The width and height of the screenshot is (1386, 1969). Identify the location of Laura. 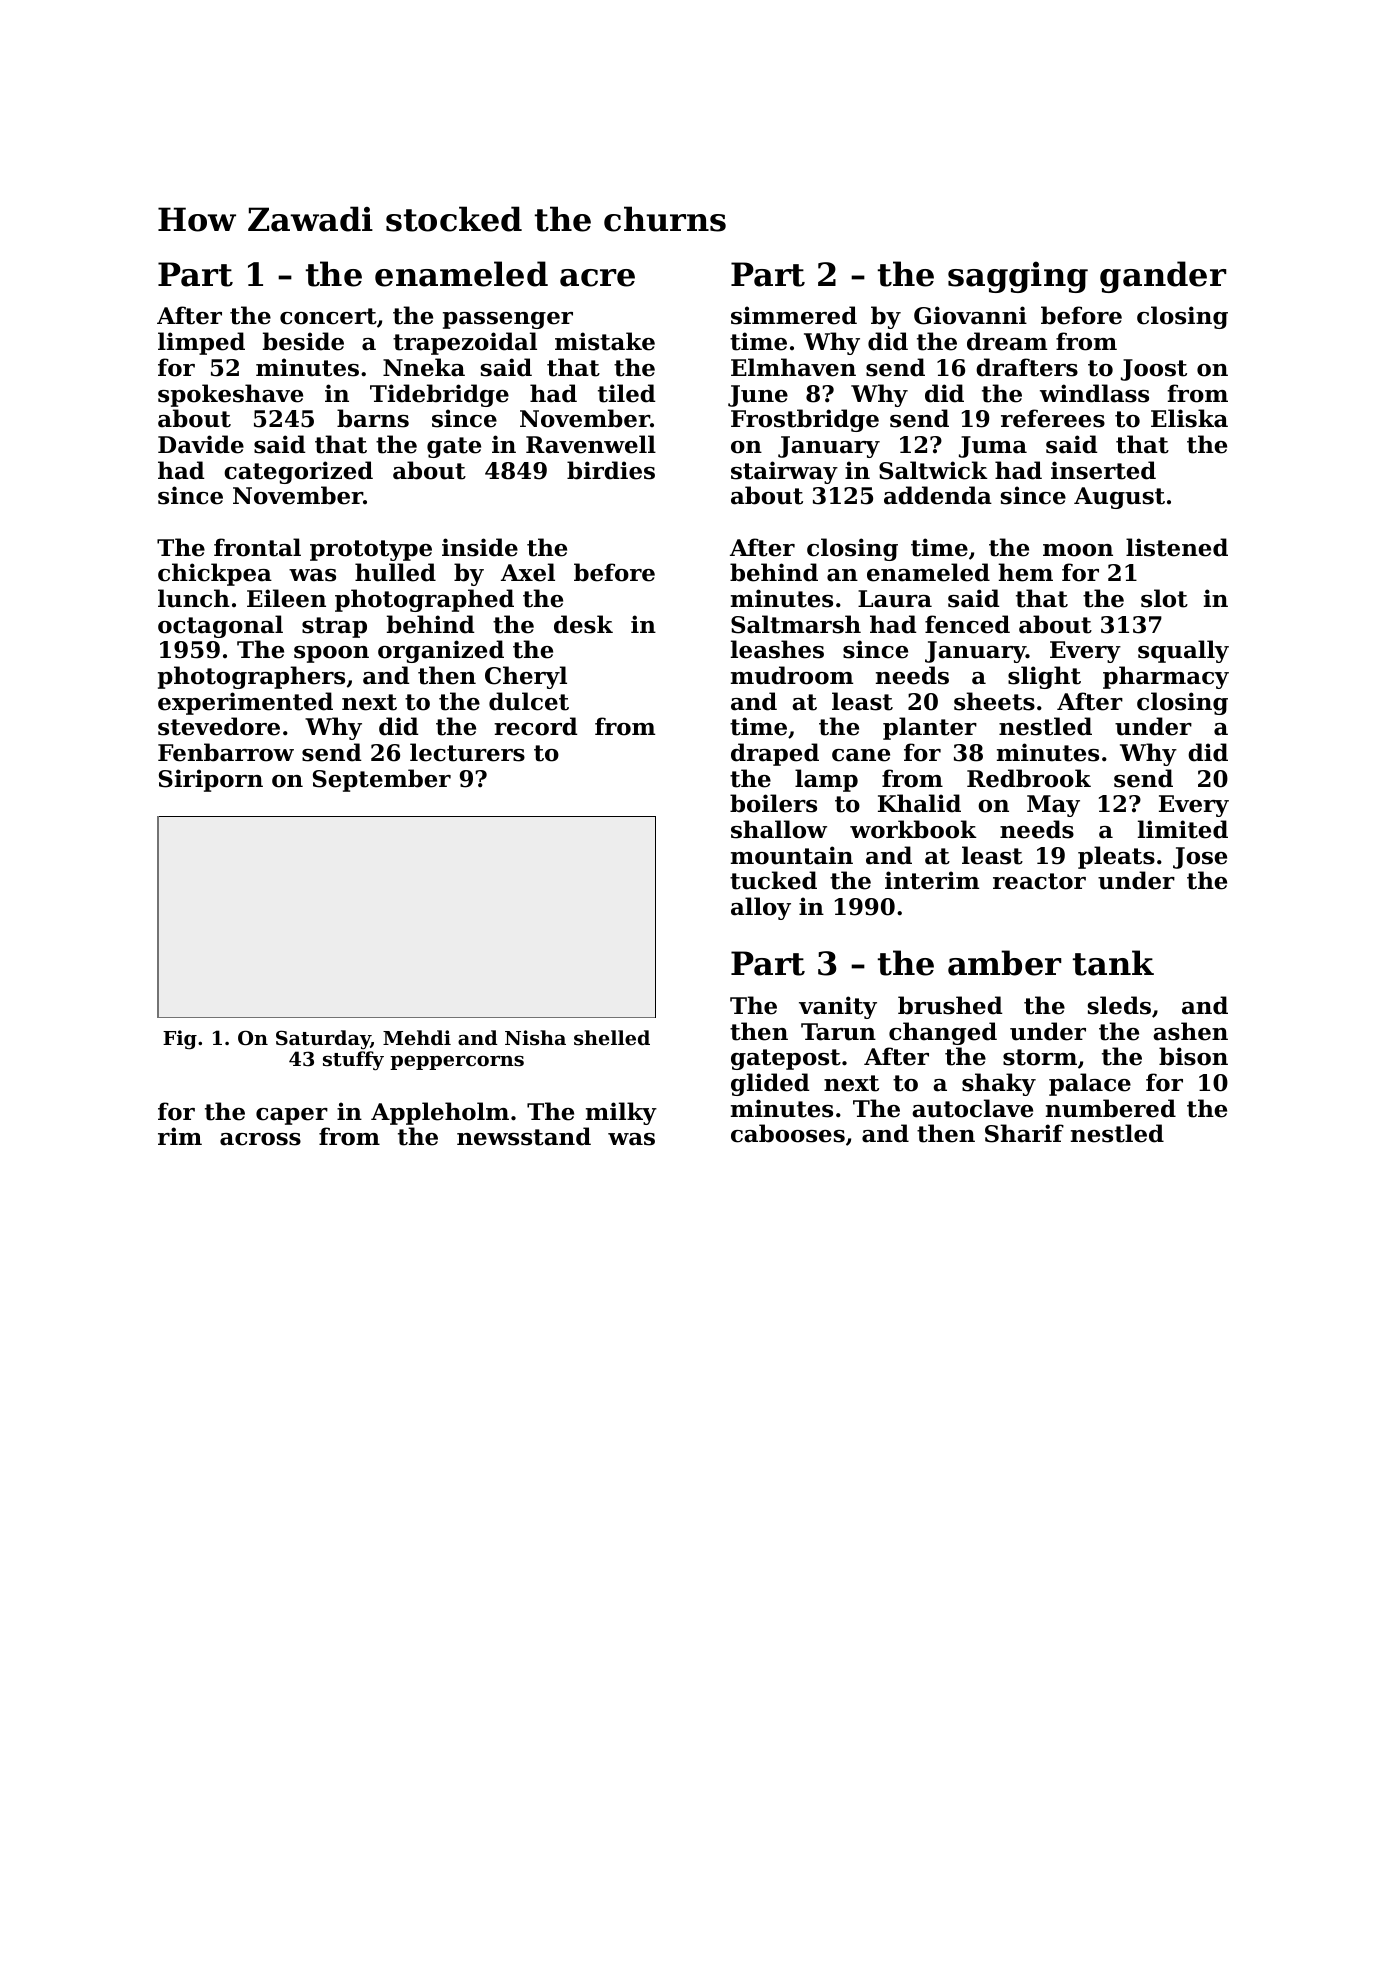
(895, 599).
